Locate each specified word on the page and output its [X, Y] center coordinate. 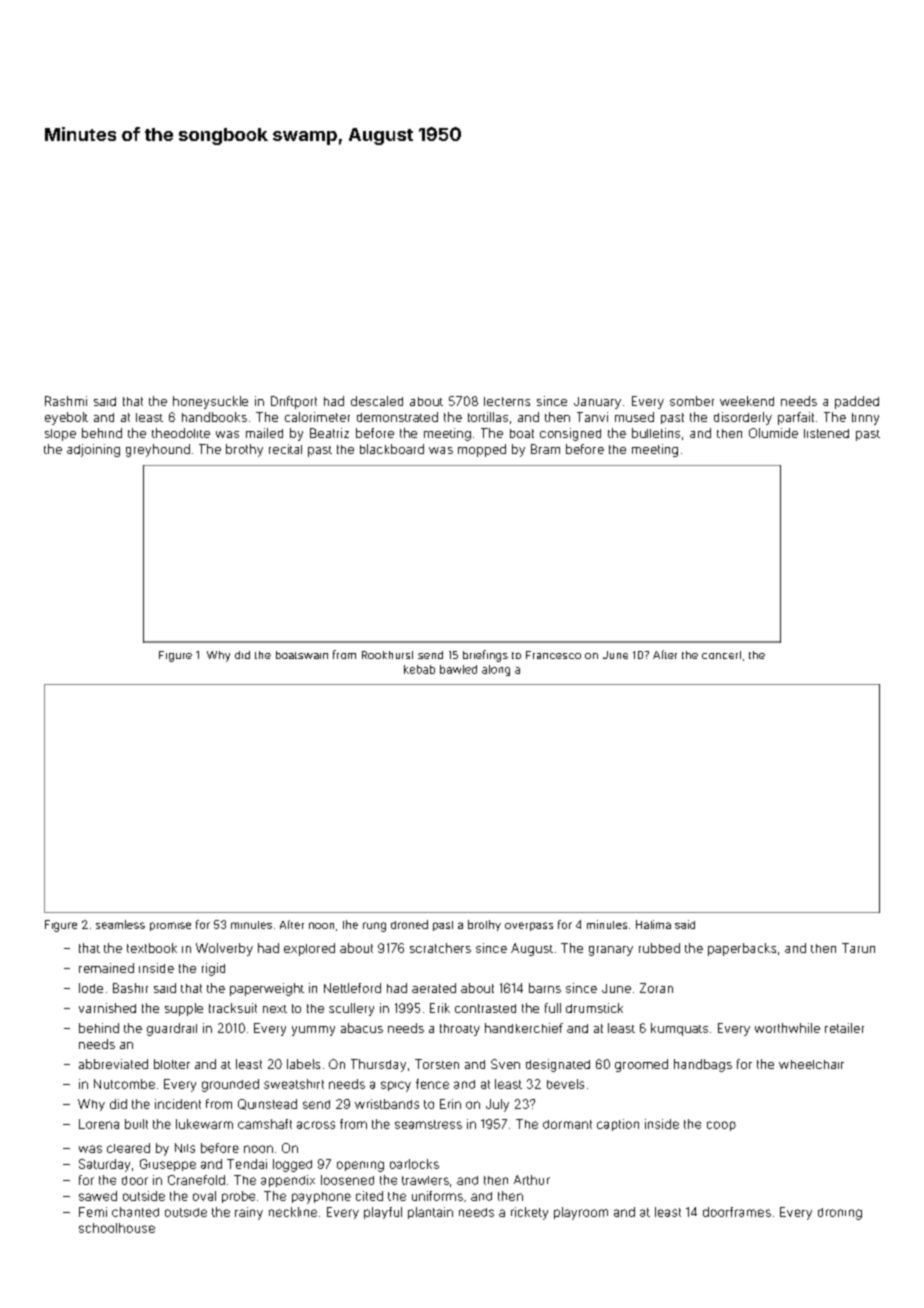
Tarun [858, 948]
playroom [581, 1213]
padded [857, 402]
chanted [135, 1212]
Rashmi [66, 401]
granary [611, 951]
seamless [120, 924]
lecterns [507, 401]
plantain [430, 1213]
